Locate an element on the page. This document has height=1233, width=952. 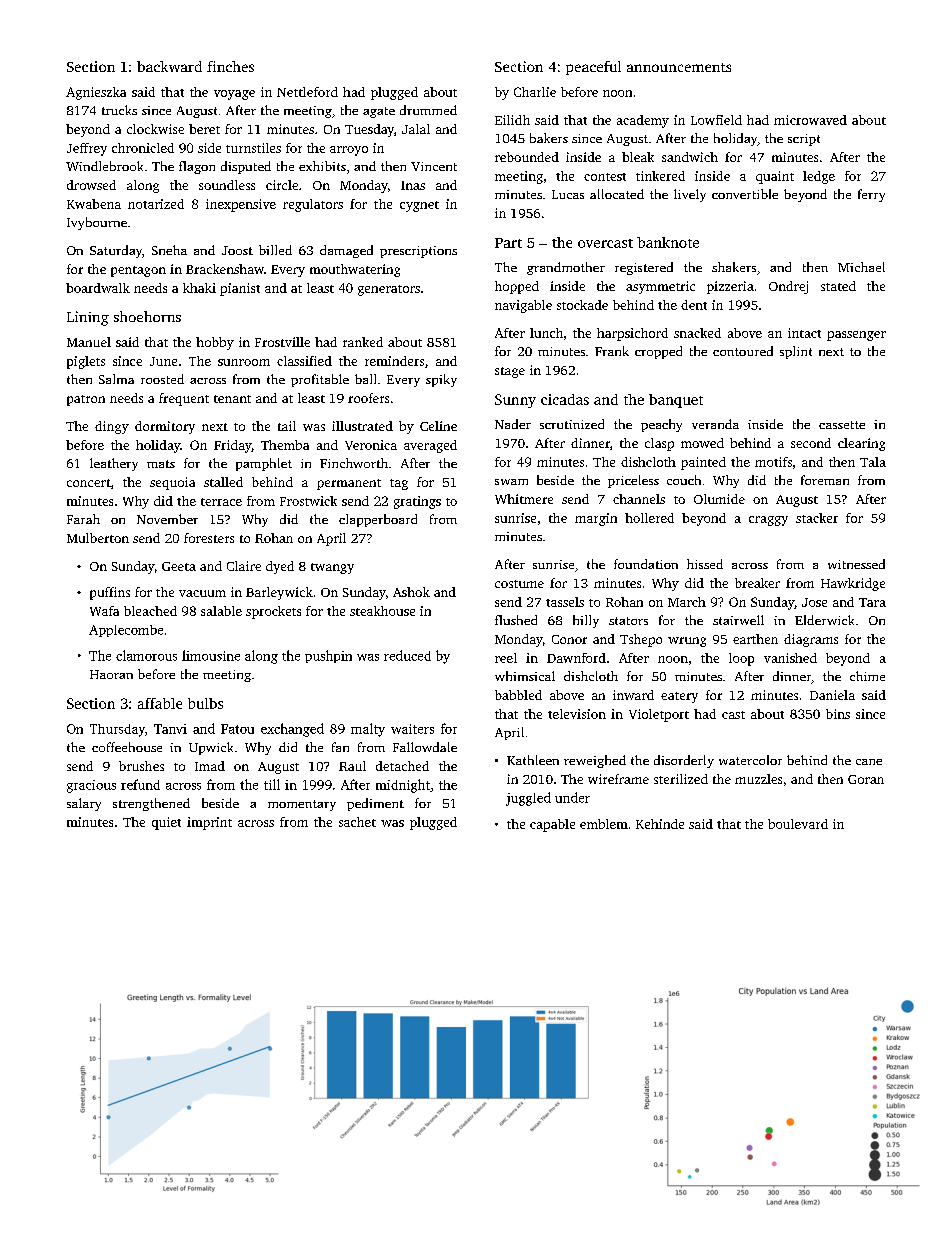
Applecombe is located at coordinates (126, 631).
